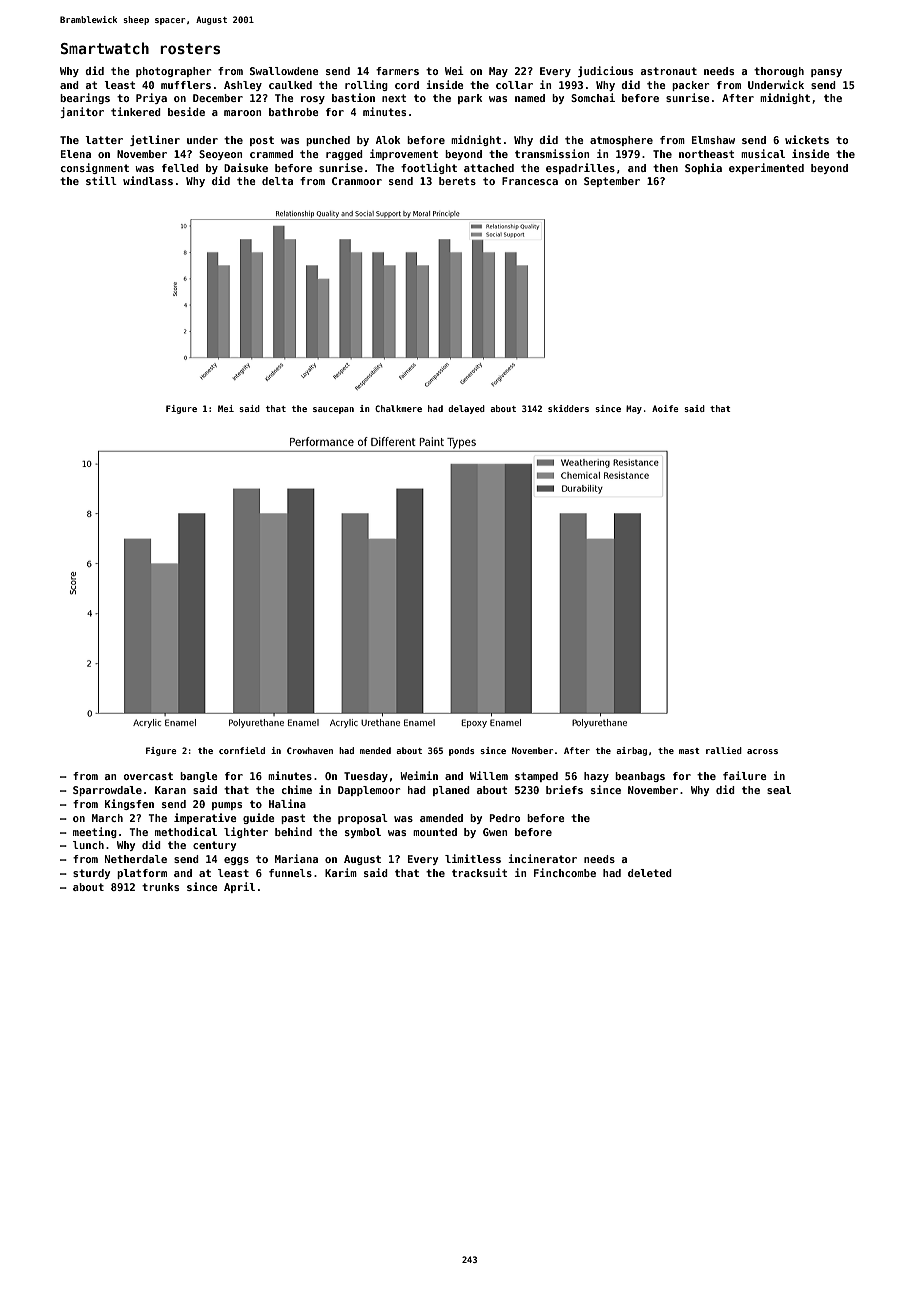 The height and width of the image is (1308, 924). Describe the element at coordinates (650, 873) in the image. I see `deleted` at that location.
